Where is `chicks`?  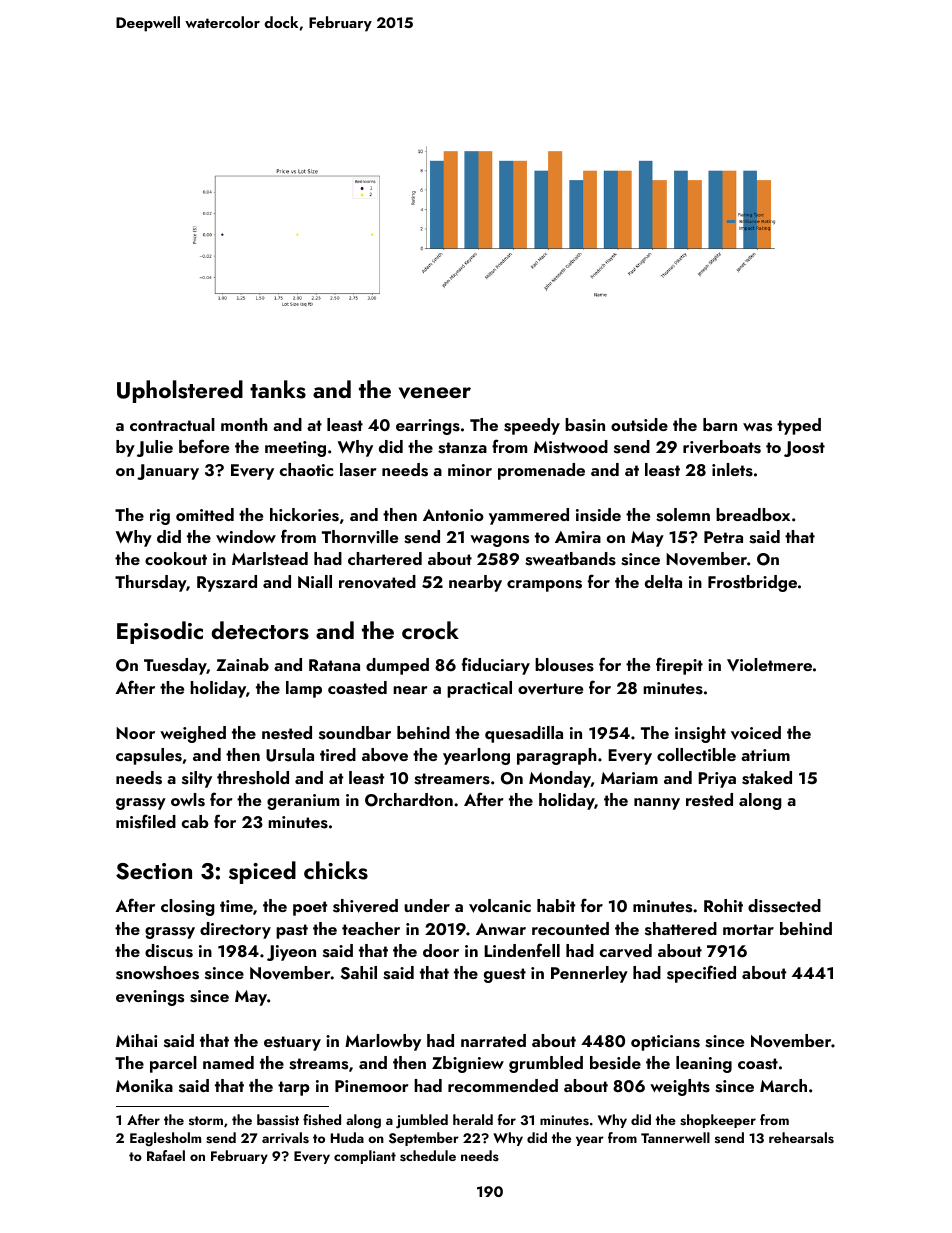 chicks is located at coordinates (336, 870).
